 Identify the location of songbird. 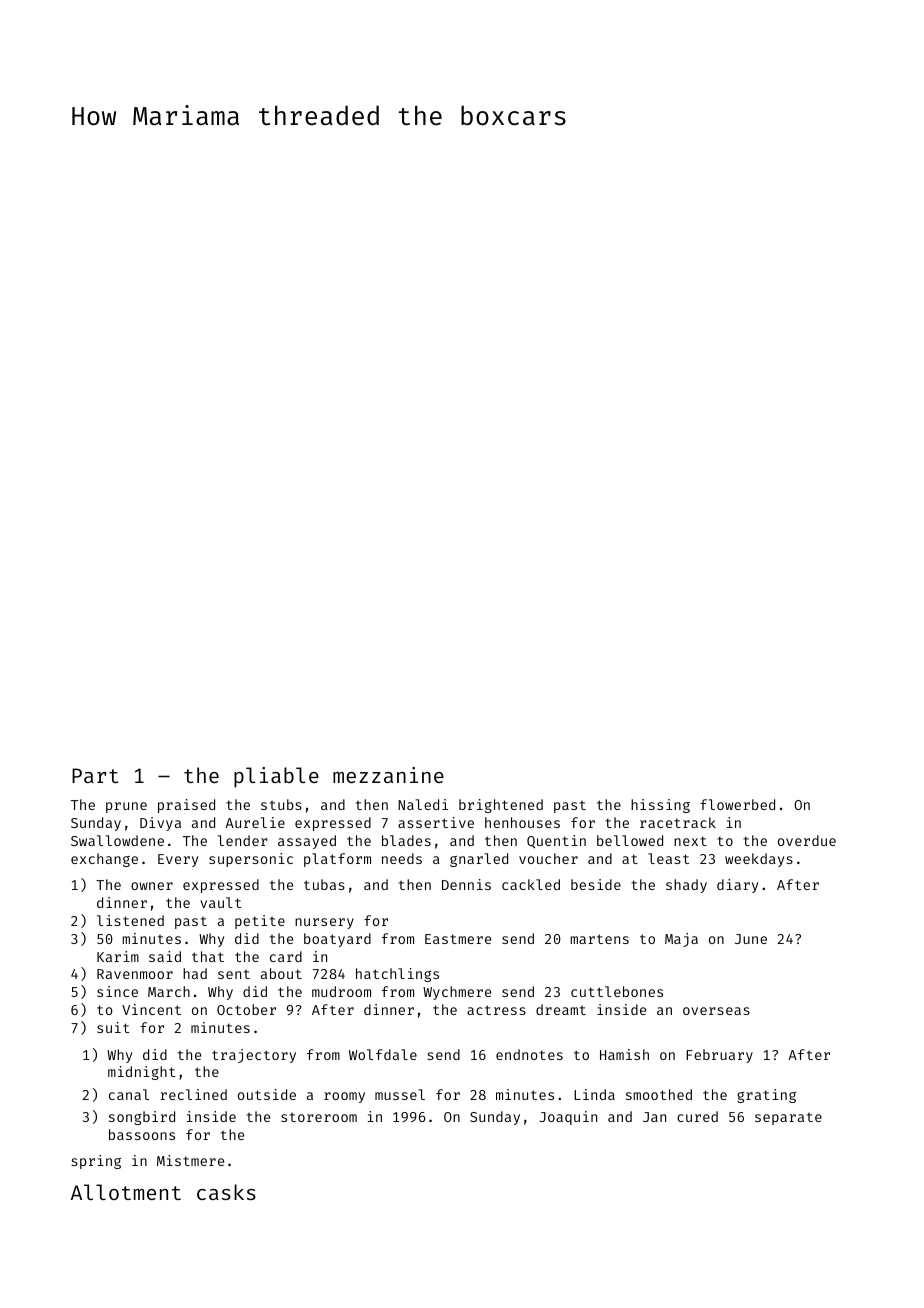
(142, 1118).
